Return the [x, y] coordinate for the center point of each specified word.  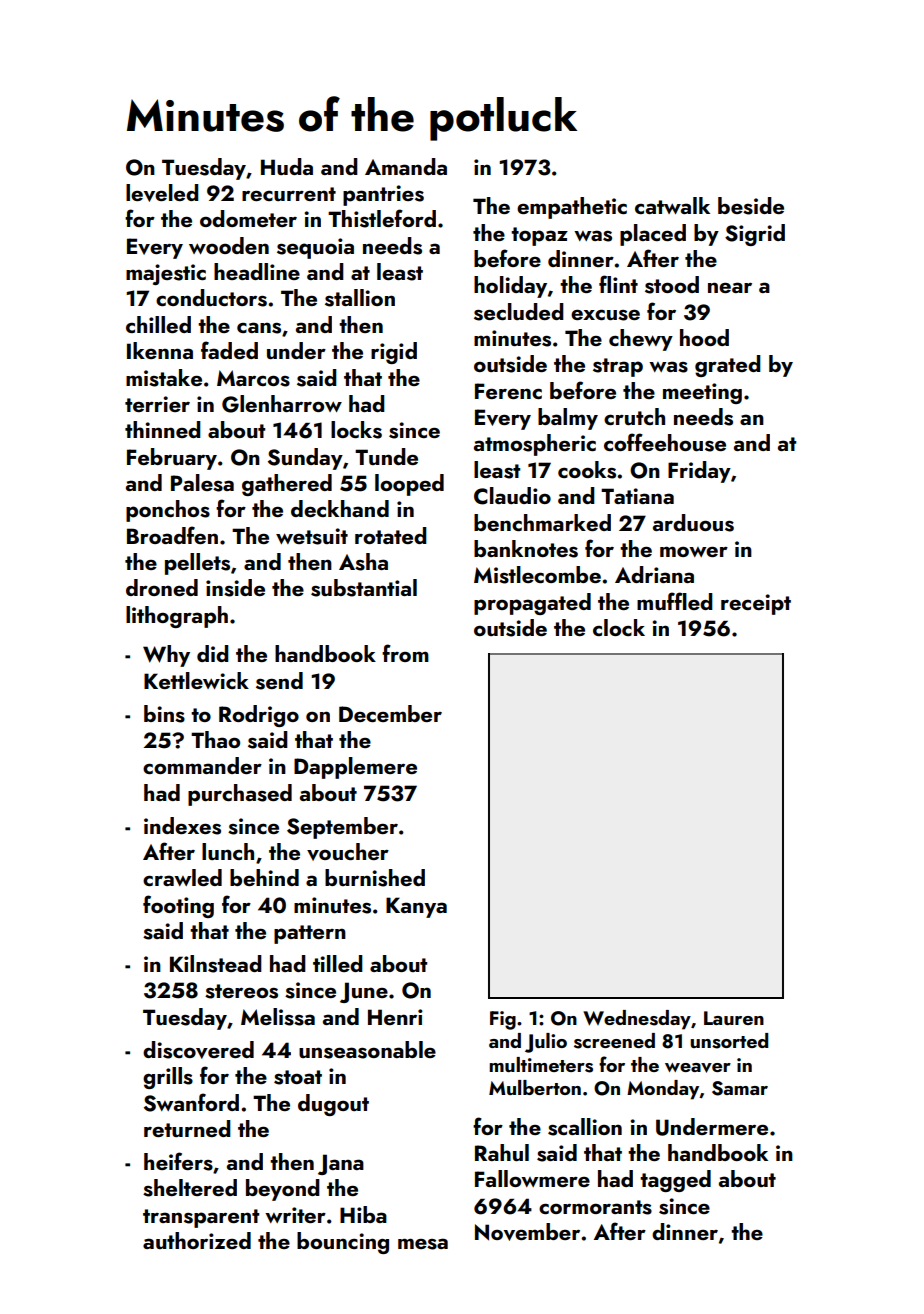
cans [259, 328]
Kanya [416, 907]
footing [178, 906]
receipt [756, 604]
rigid [394, 353]
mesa [423, 1244]
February [172, 459]
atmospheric [535, 445]
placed [653, 235]
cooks [587, 470]
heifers [178, 1161]
